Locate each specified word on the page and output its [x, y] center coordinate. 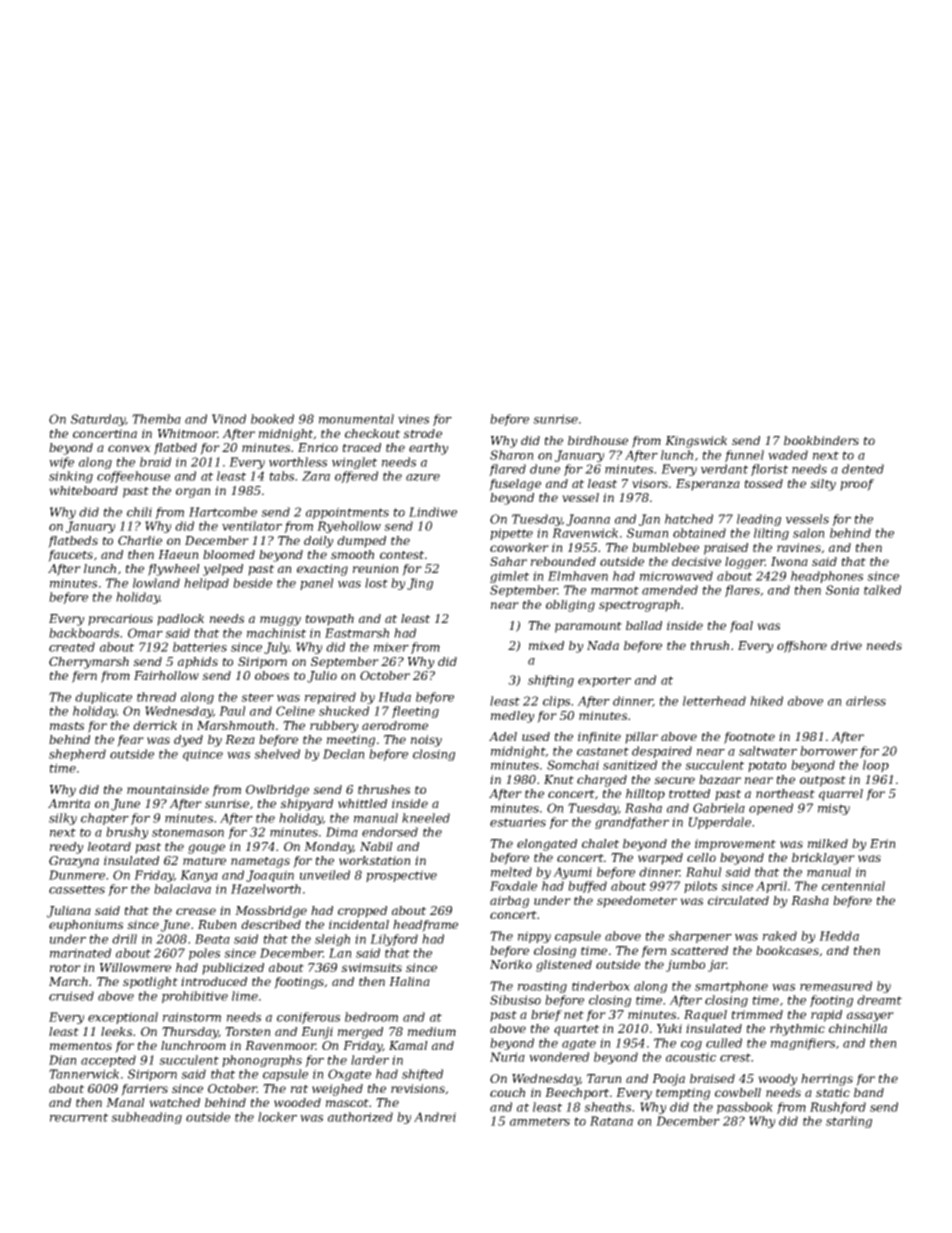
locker [277, 1117]
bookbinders [821, 440]
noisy [426, 741]
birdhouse [598, 440]
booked [272, 419]
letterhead [714, 701]
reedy [67, 848]
